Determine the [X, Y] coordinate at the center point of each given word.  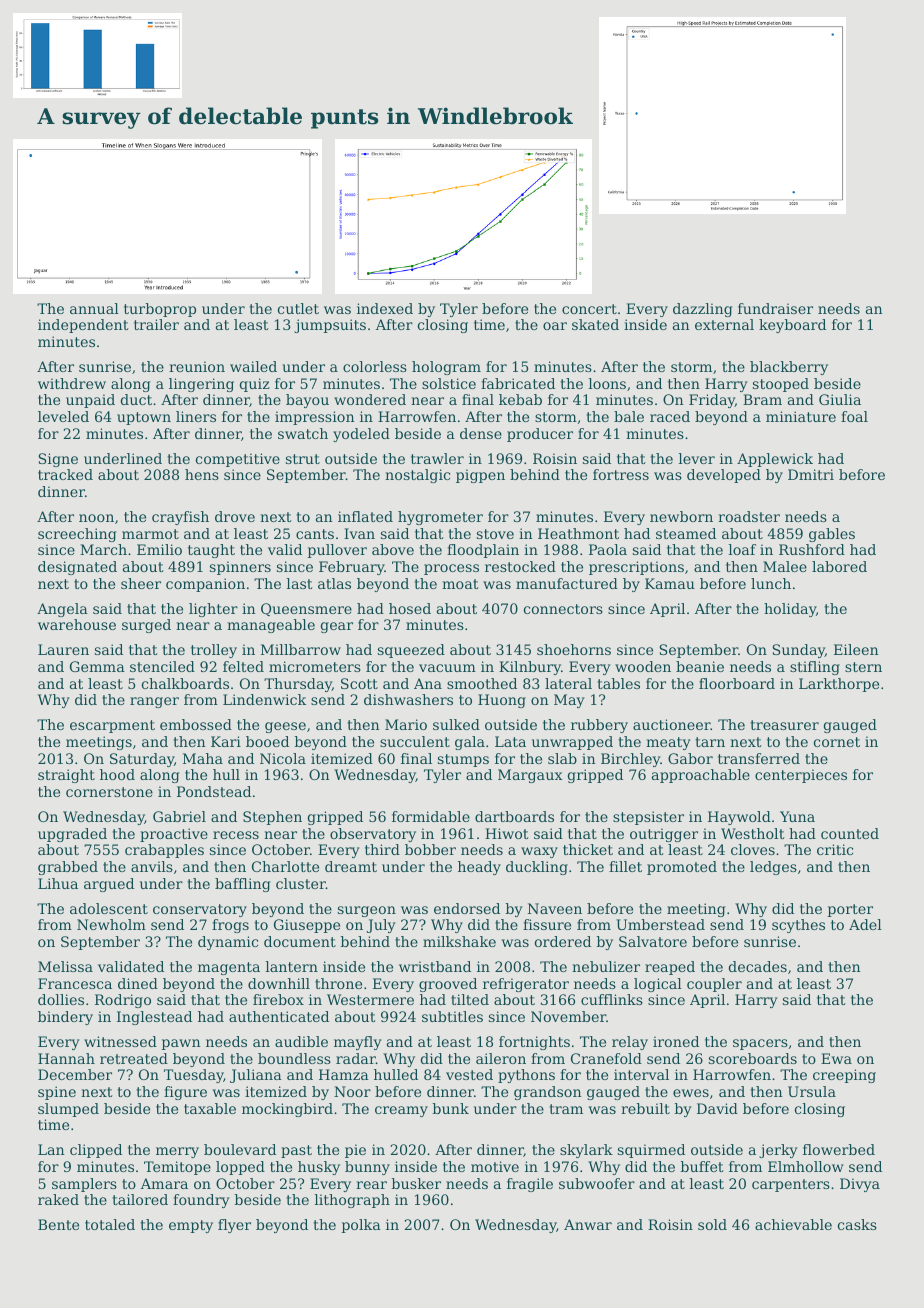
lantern [291, 966]
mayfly [358, 1043]
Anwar [588, 1224]
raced [670, 416]
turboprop [160, 310]
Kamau [670, 583]
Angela [62, 610]
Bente [58, 1224]
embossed [196, 724]
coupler [714, 985]
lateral [568, 683]
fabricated [518, 383]
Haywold [739, 818]
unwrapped [572, 743]
